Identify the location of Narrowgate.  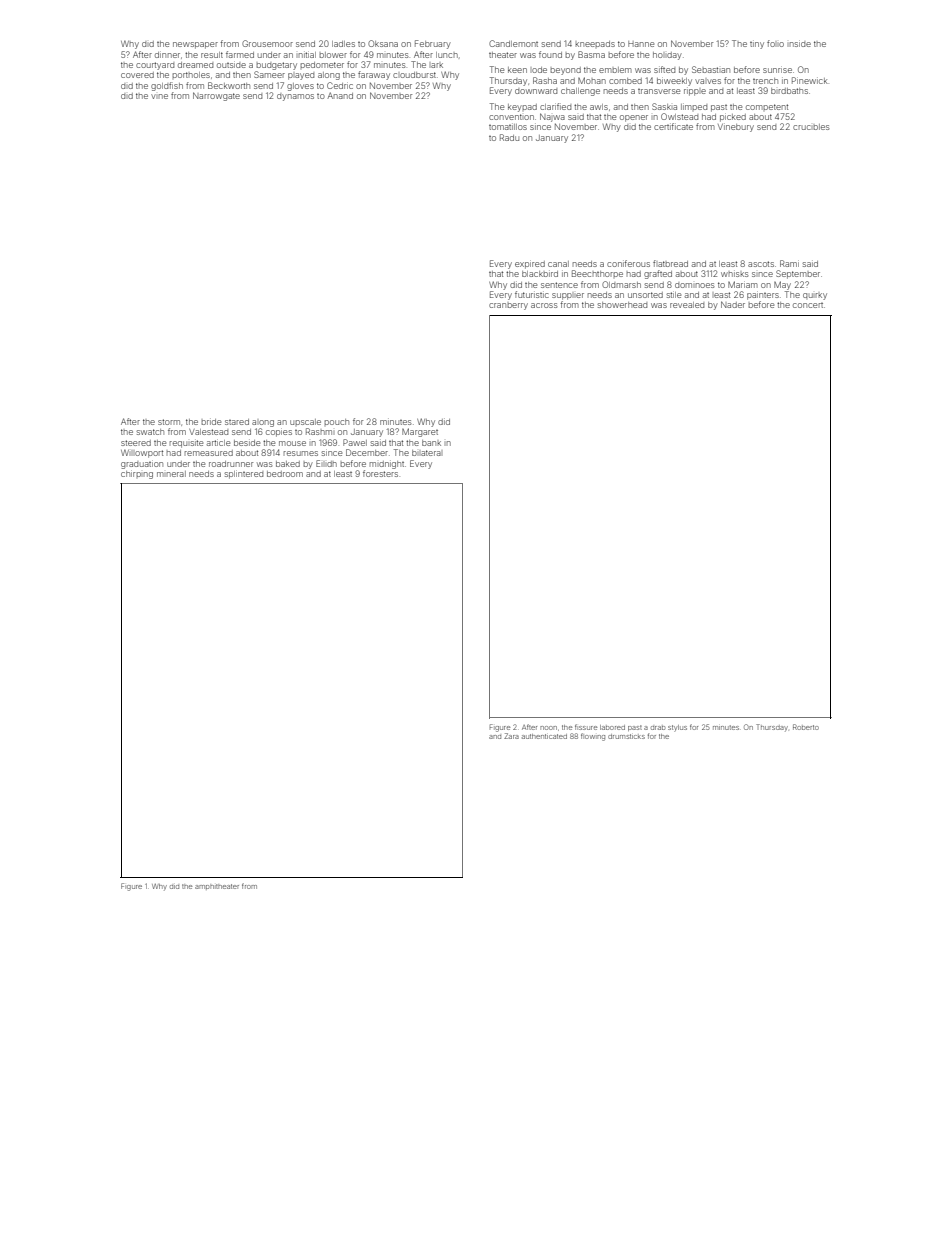
(216, 96).
